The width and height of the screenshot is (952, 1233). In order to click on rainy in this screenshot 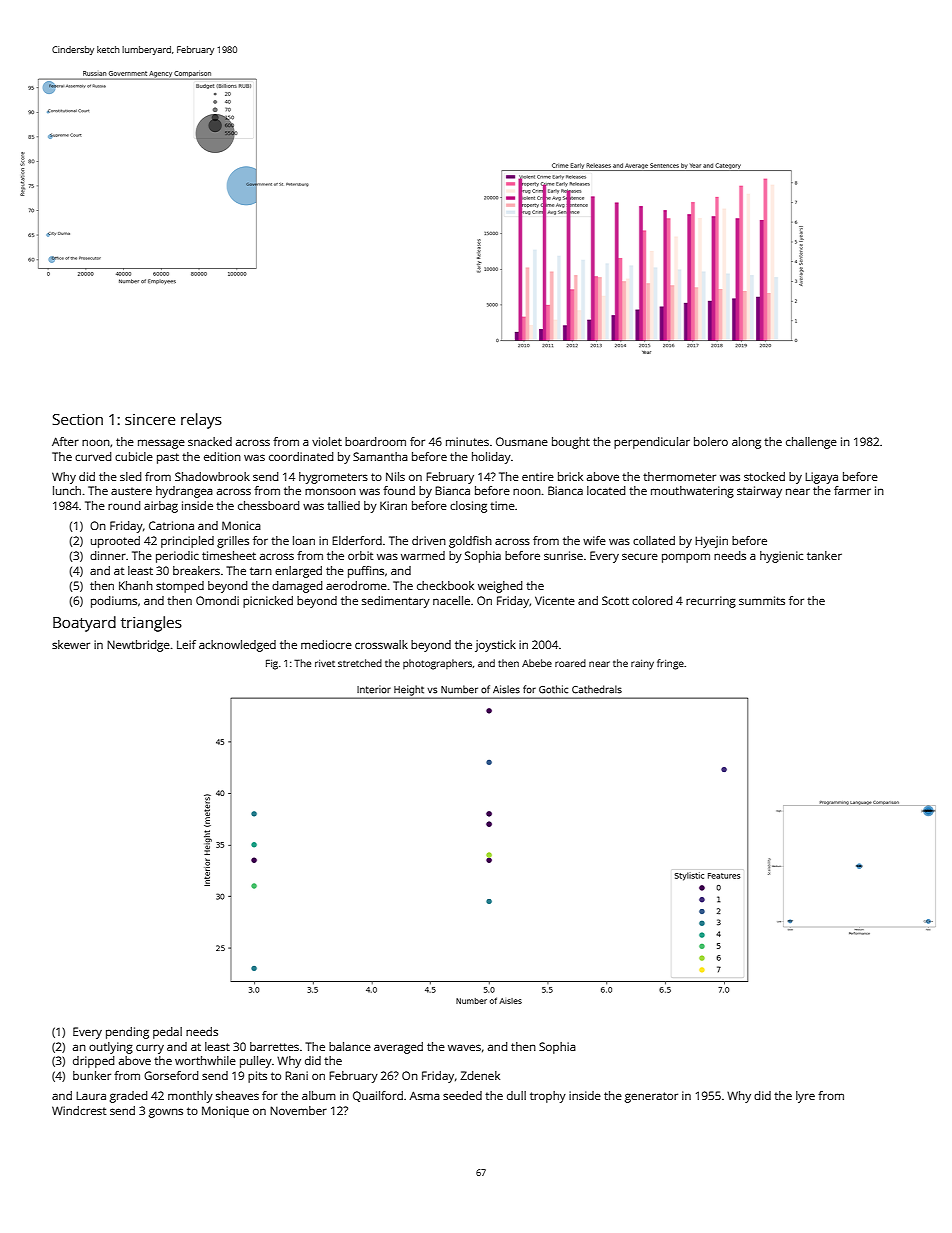, I will do `click(642, 665)`.
